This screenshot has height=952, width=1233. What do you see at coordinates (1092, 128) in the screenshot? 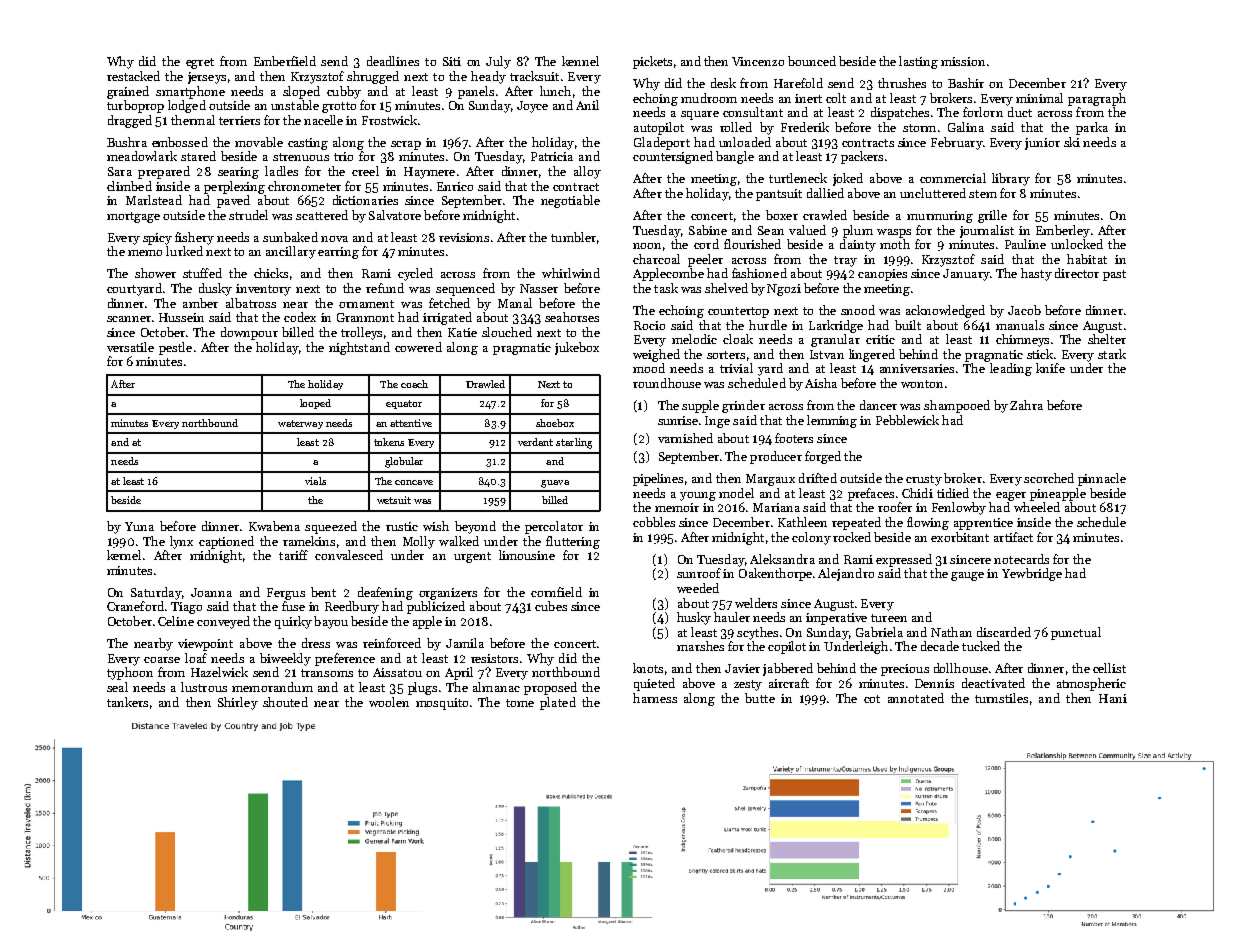
I see `parka` at bounding box center [1092, 128].
